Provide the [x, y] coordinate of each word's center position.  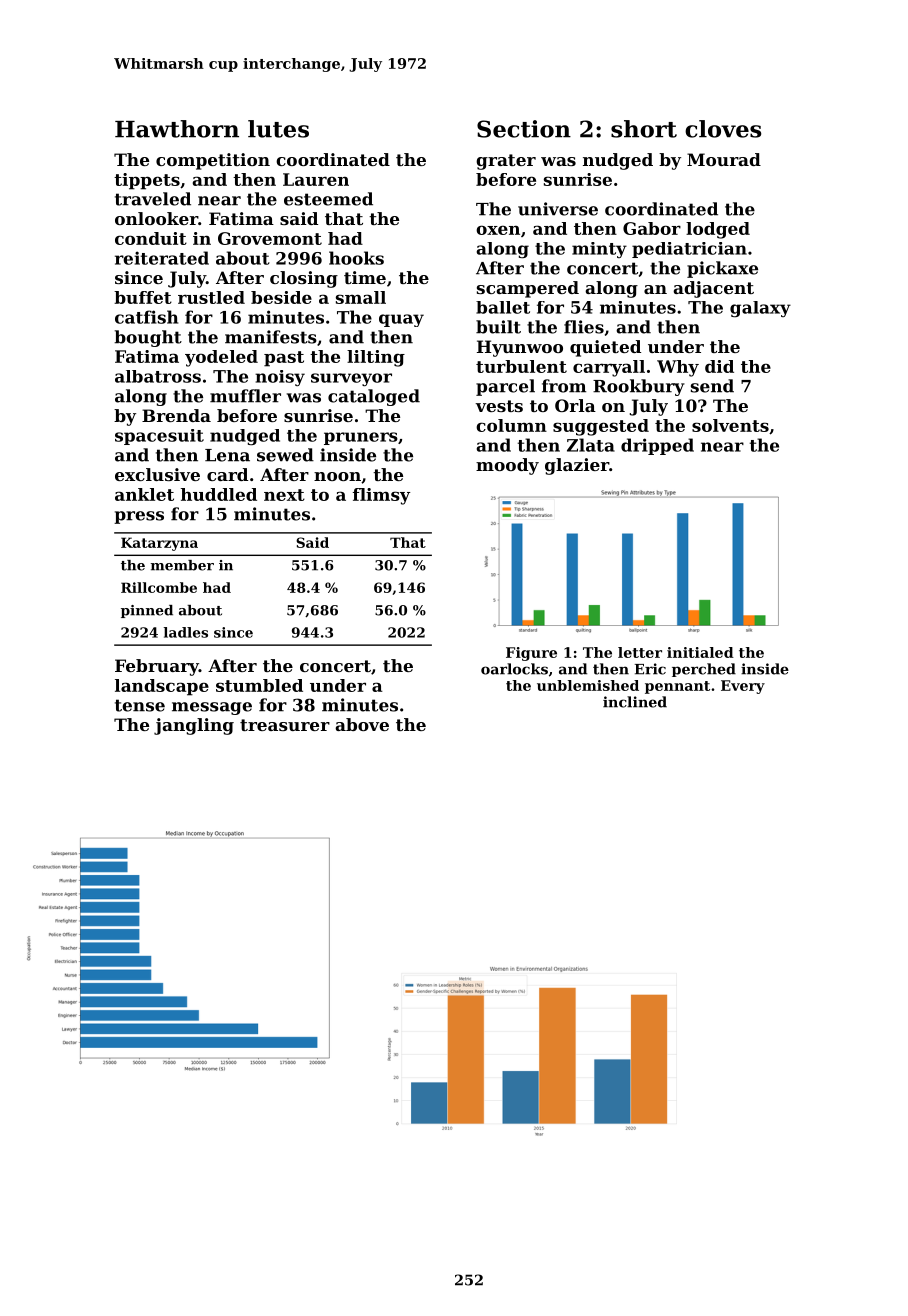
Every [743, 687]
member [182, 565]
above [362, 724]
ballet [503, 307]
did [719, 366]
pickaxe [722, 269]
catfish [146, 317]
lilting [376, 358]
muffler [245, 396]
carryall [609, 368]
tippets [147, 181]
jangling [194, 726]
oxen [498, 230]
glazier [577, 466]
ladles [186, 632]
